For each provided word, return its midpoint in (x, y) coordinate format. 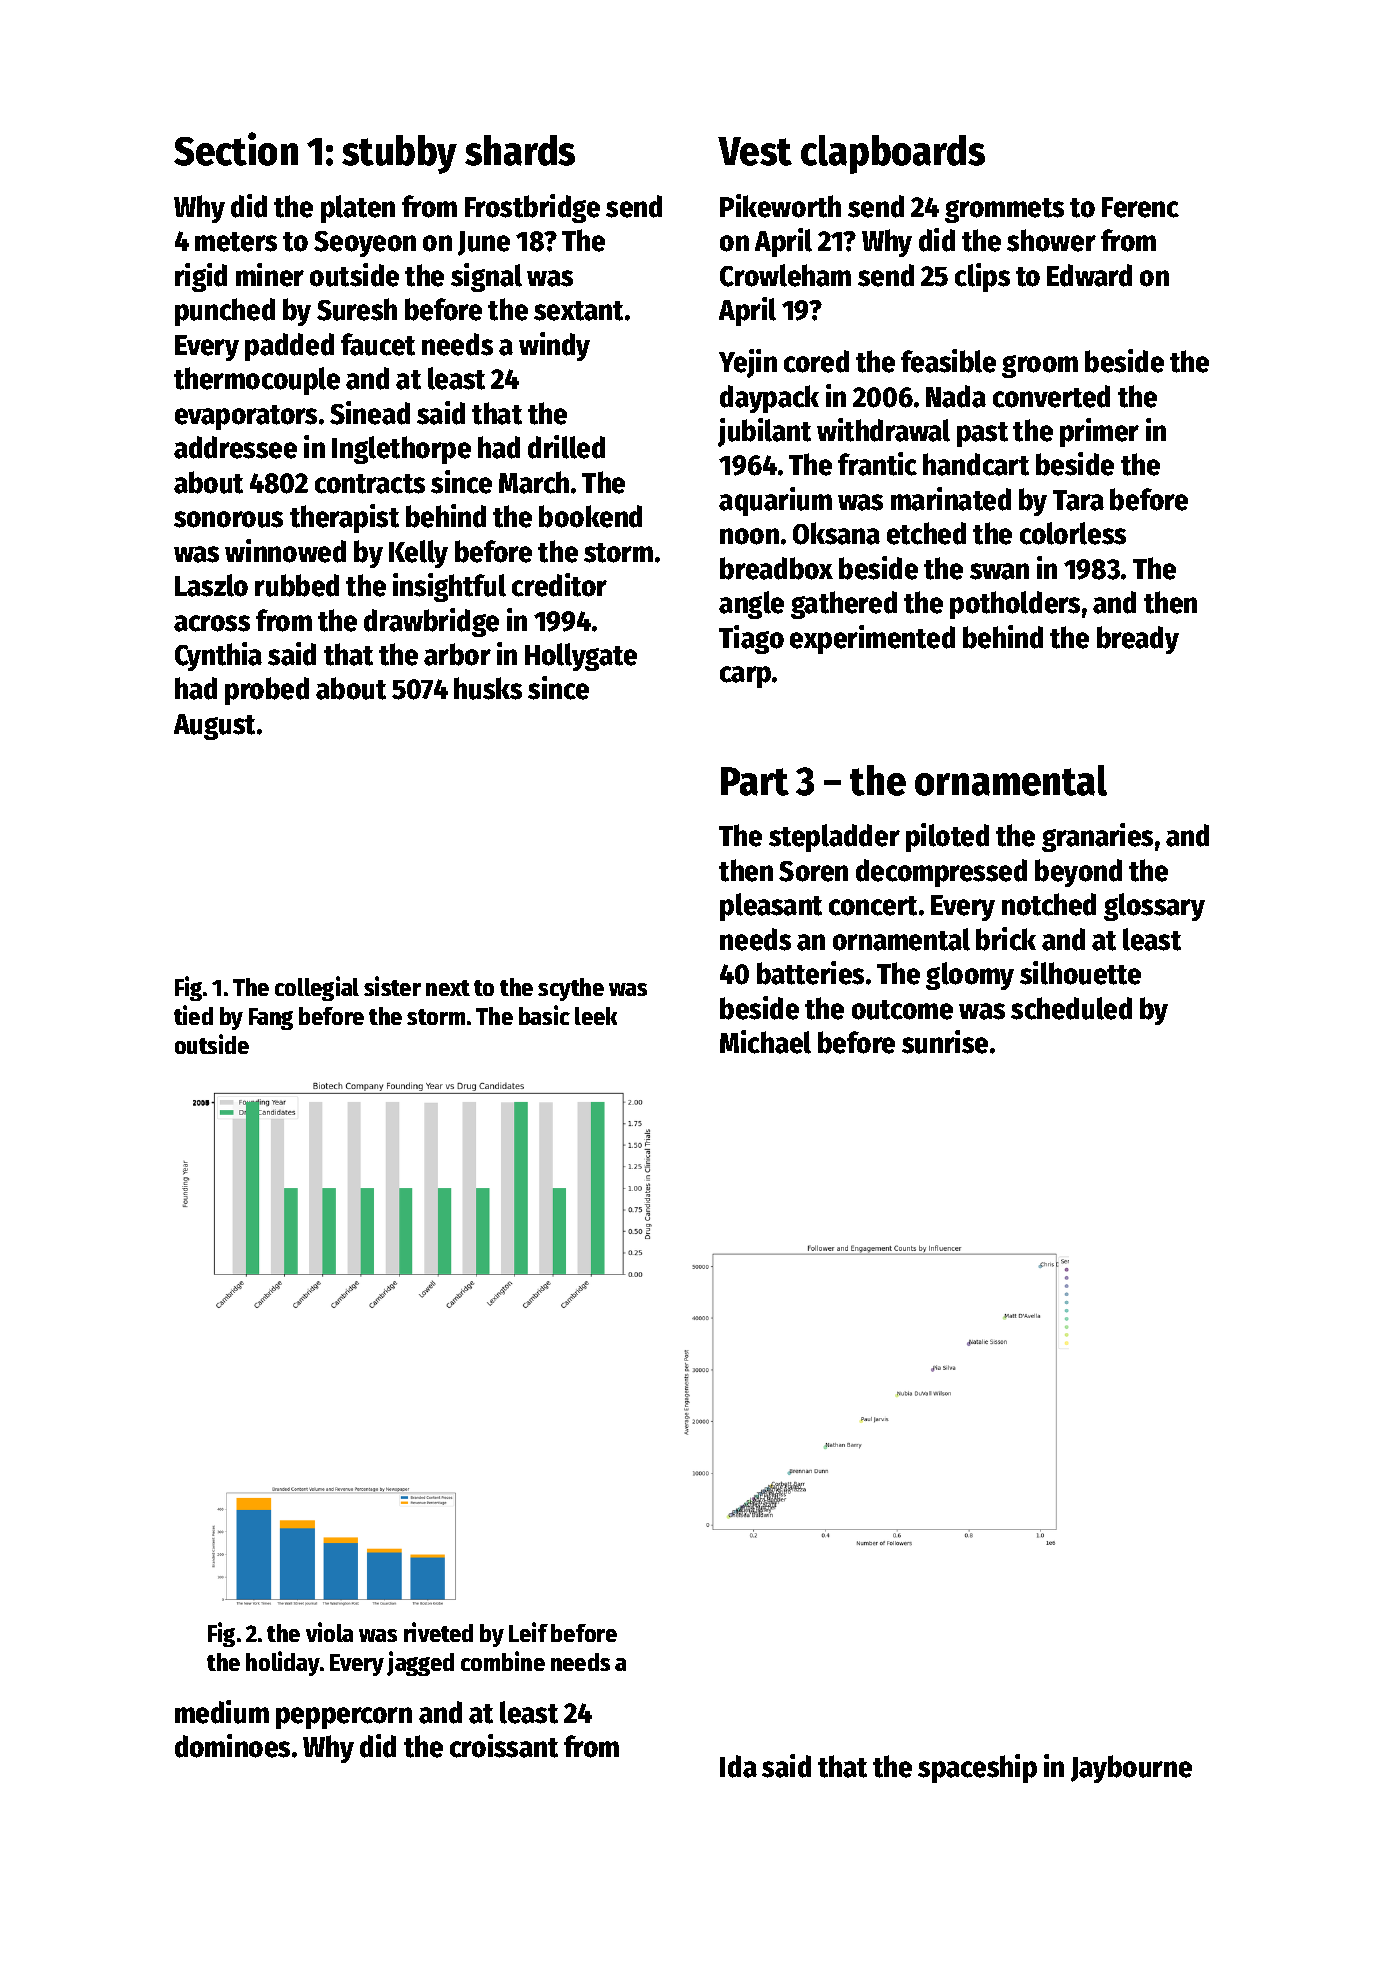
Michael (765, 1042)
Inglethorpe (401, 450)
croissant (504, 1746)
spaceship (977, 1768)
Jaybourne (1131, 1769)
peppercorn (344, 1718)
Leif (528, 1632)
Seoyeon (365, 244)
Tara (1078, 500)
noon (749, 536)
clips (982, 277)
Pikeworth (780, 206)
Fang (271, 1019)
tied (193, 1015)
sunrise (945, 1042)
